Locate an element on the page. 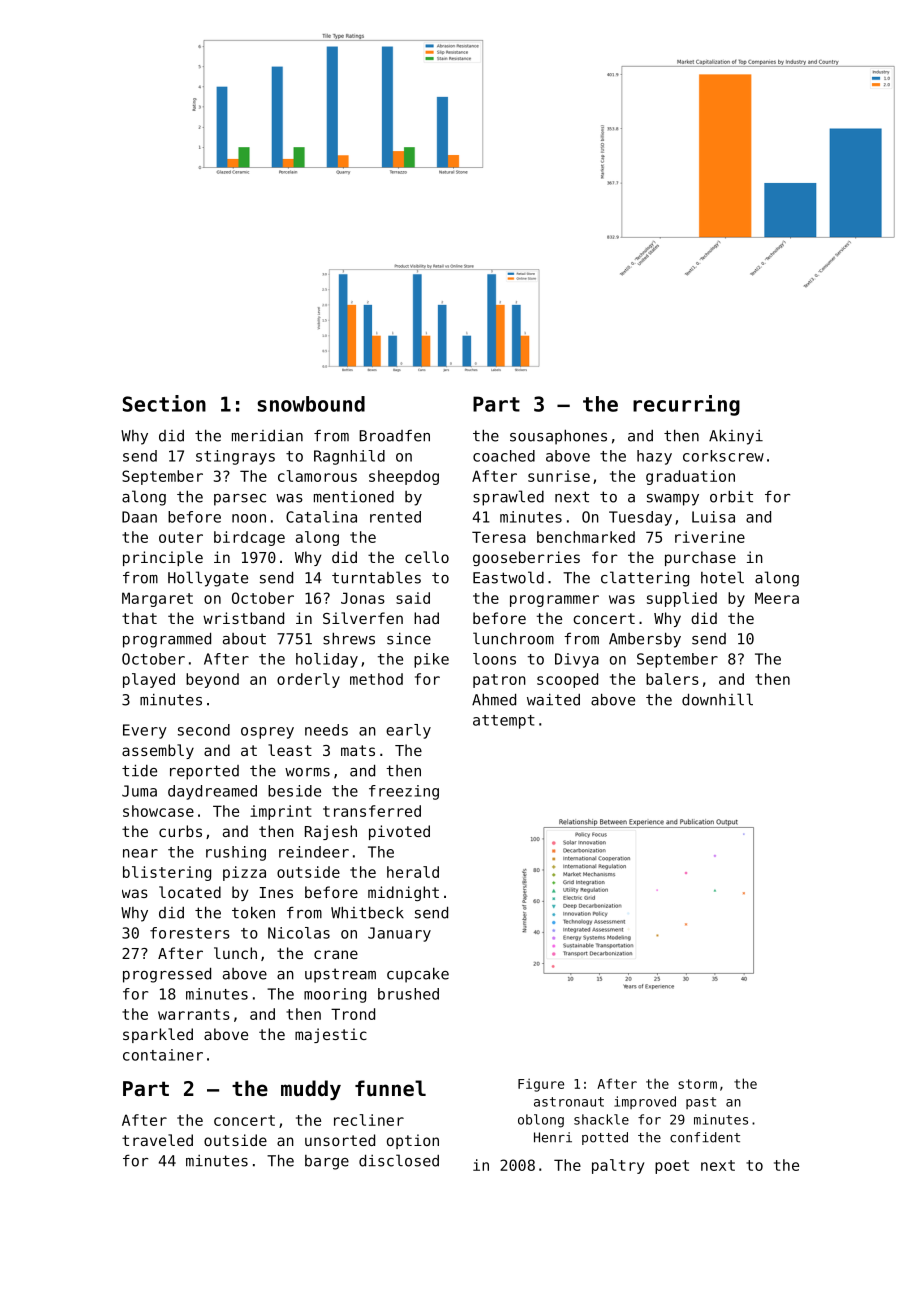 This document has height=1308, width=924. sousaphones is located at coordinates (558, 437).
